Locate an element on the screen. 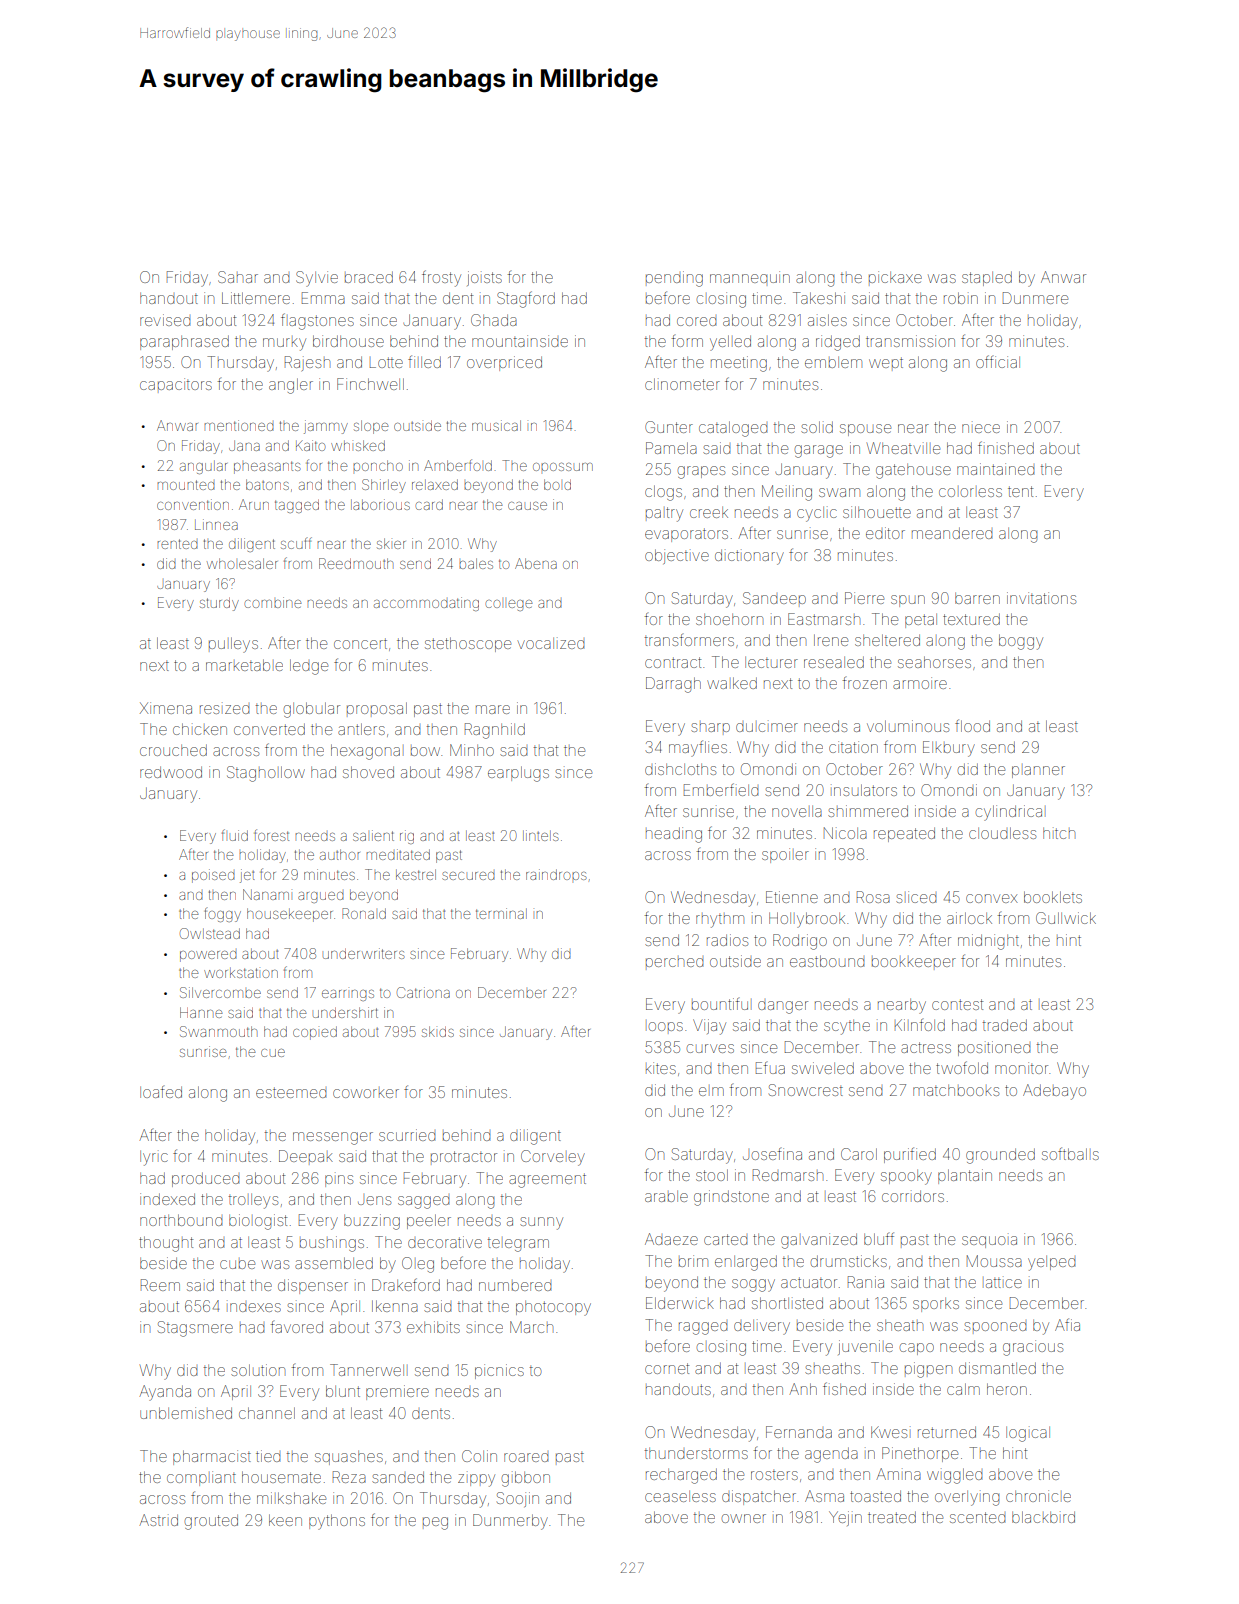 This screenshot has height=1604, width=1239. sheltered is located at coordinates (887, 640).
